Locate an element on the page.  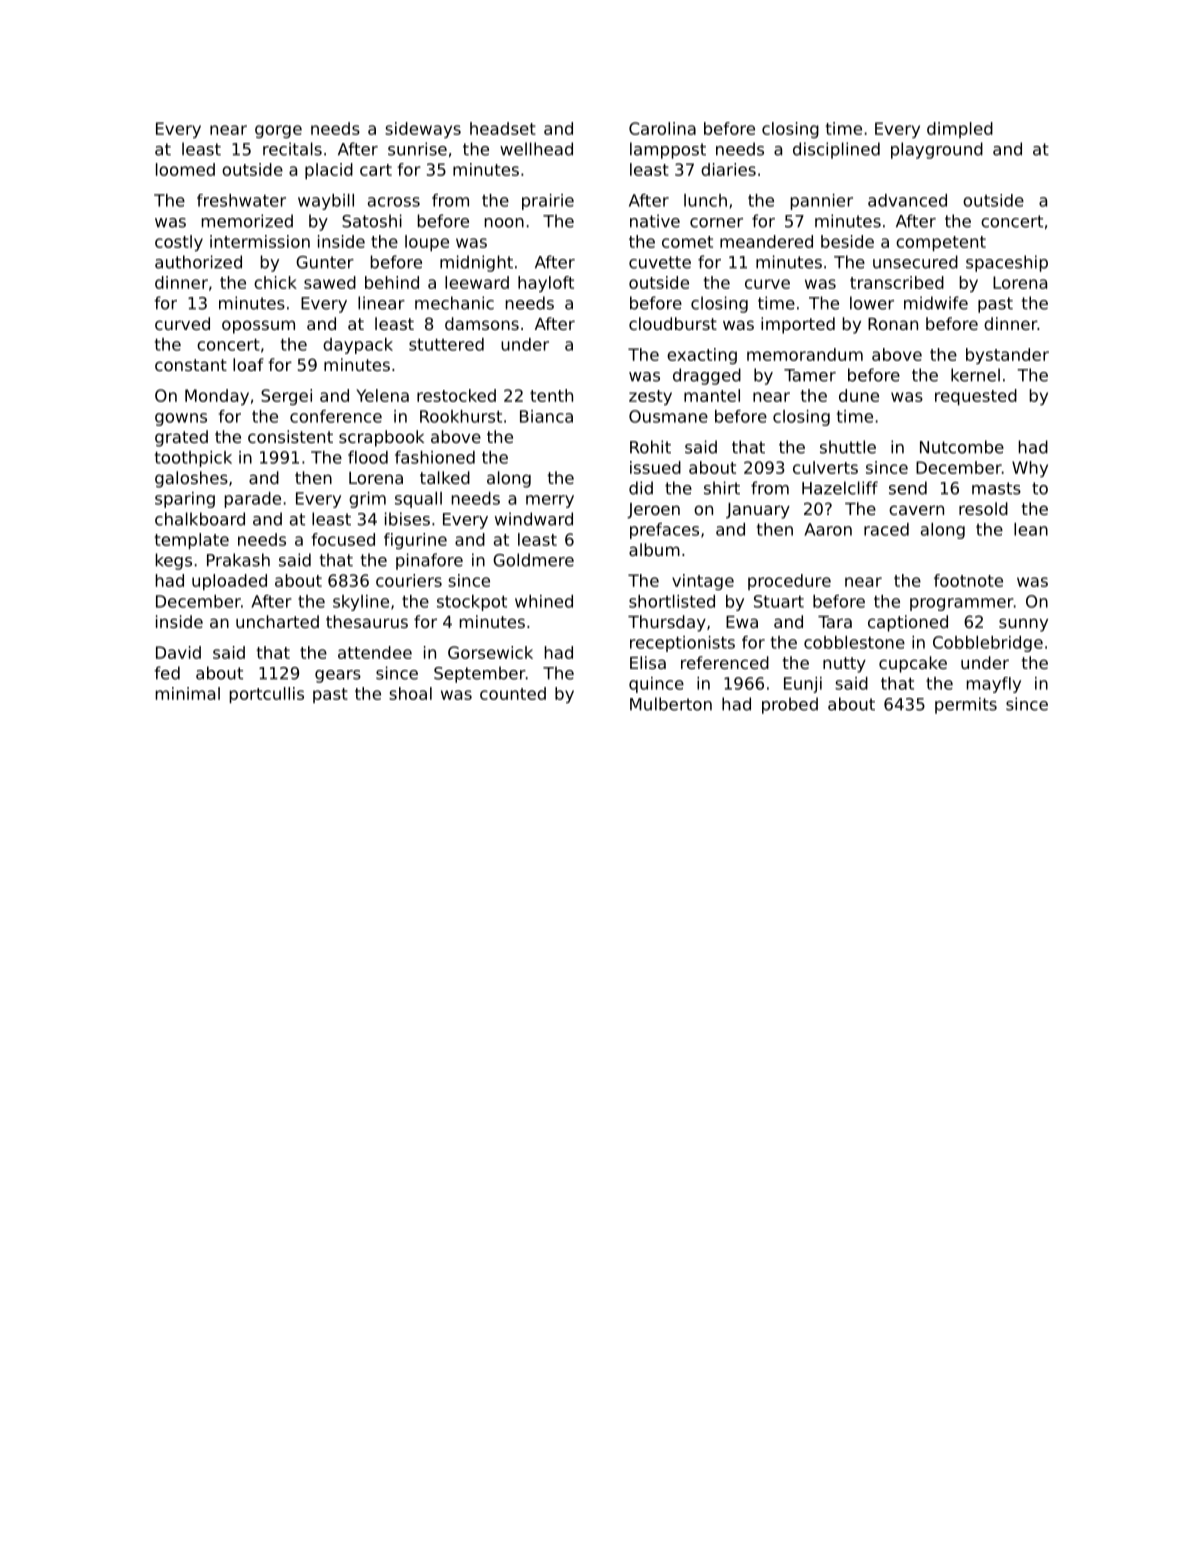
Mulberton is located at coordinates (671, 704).
